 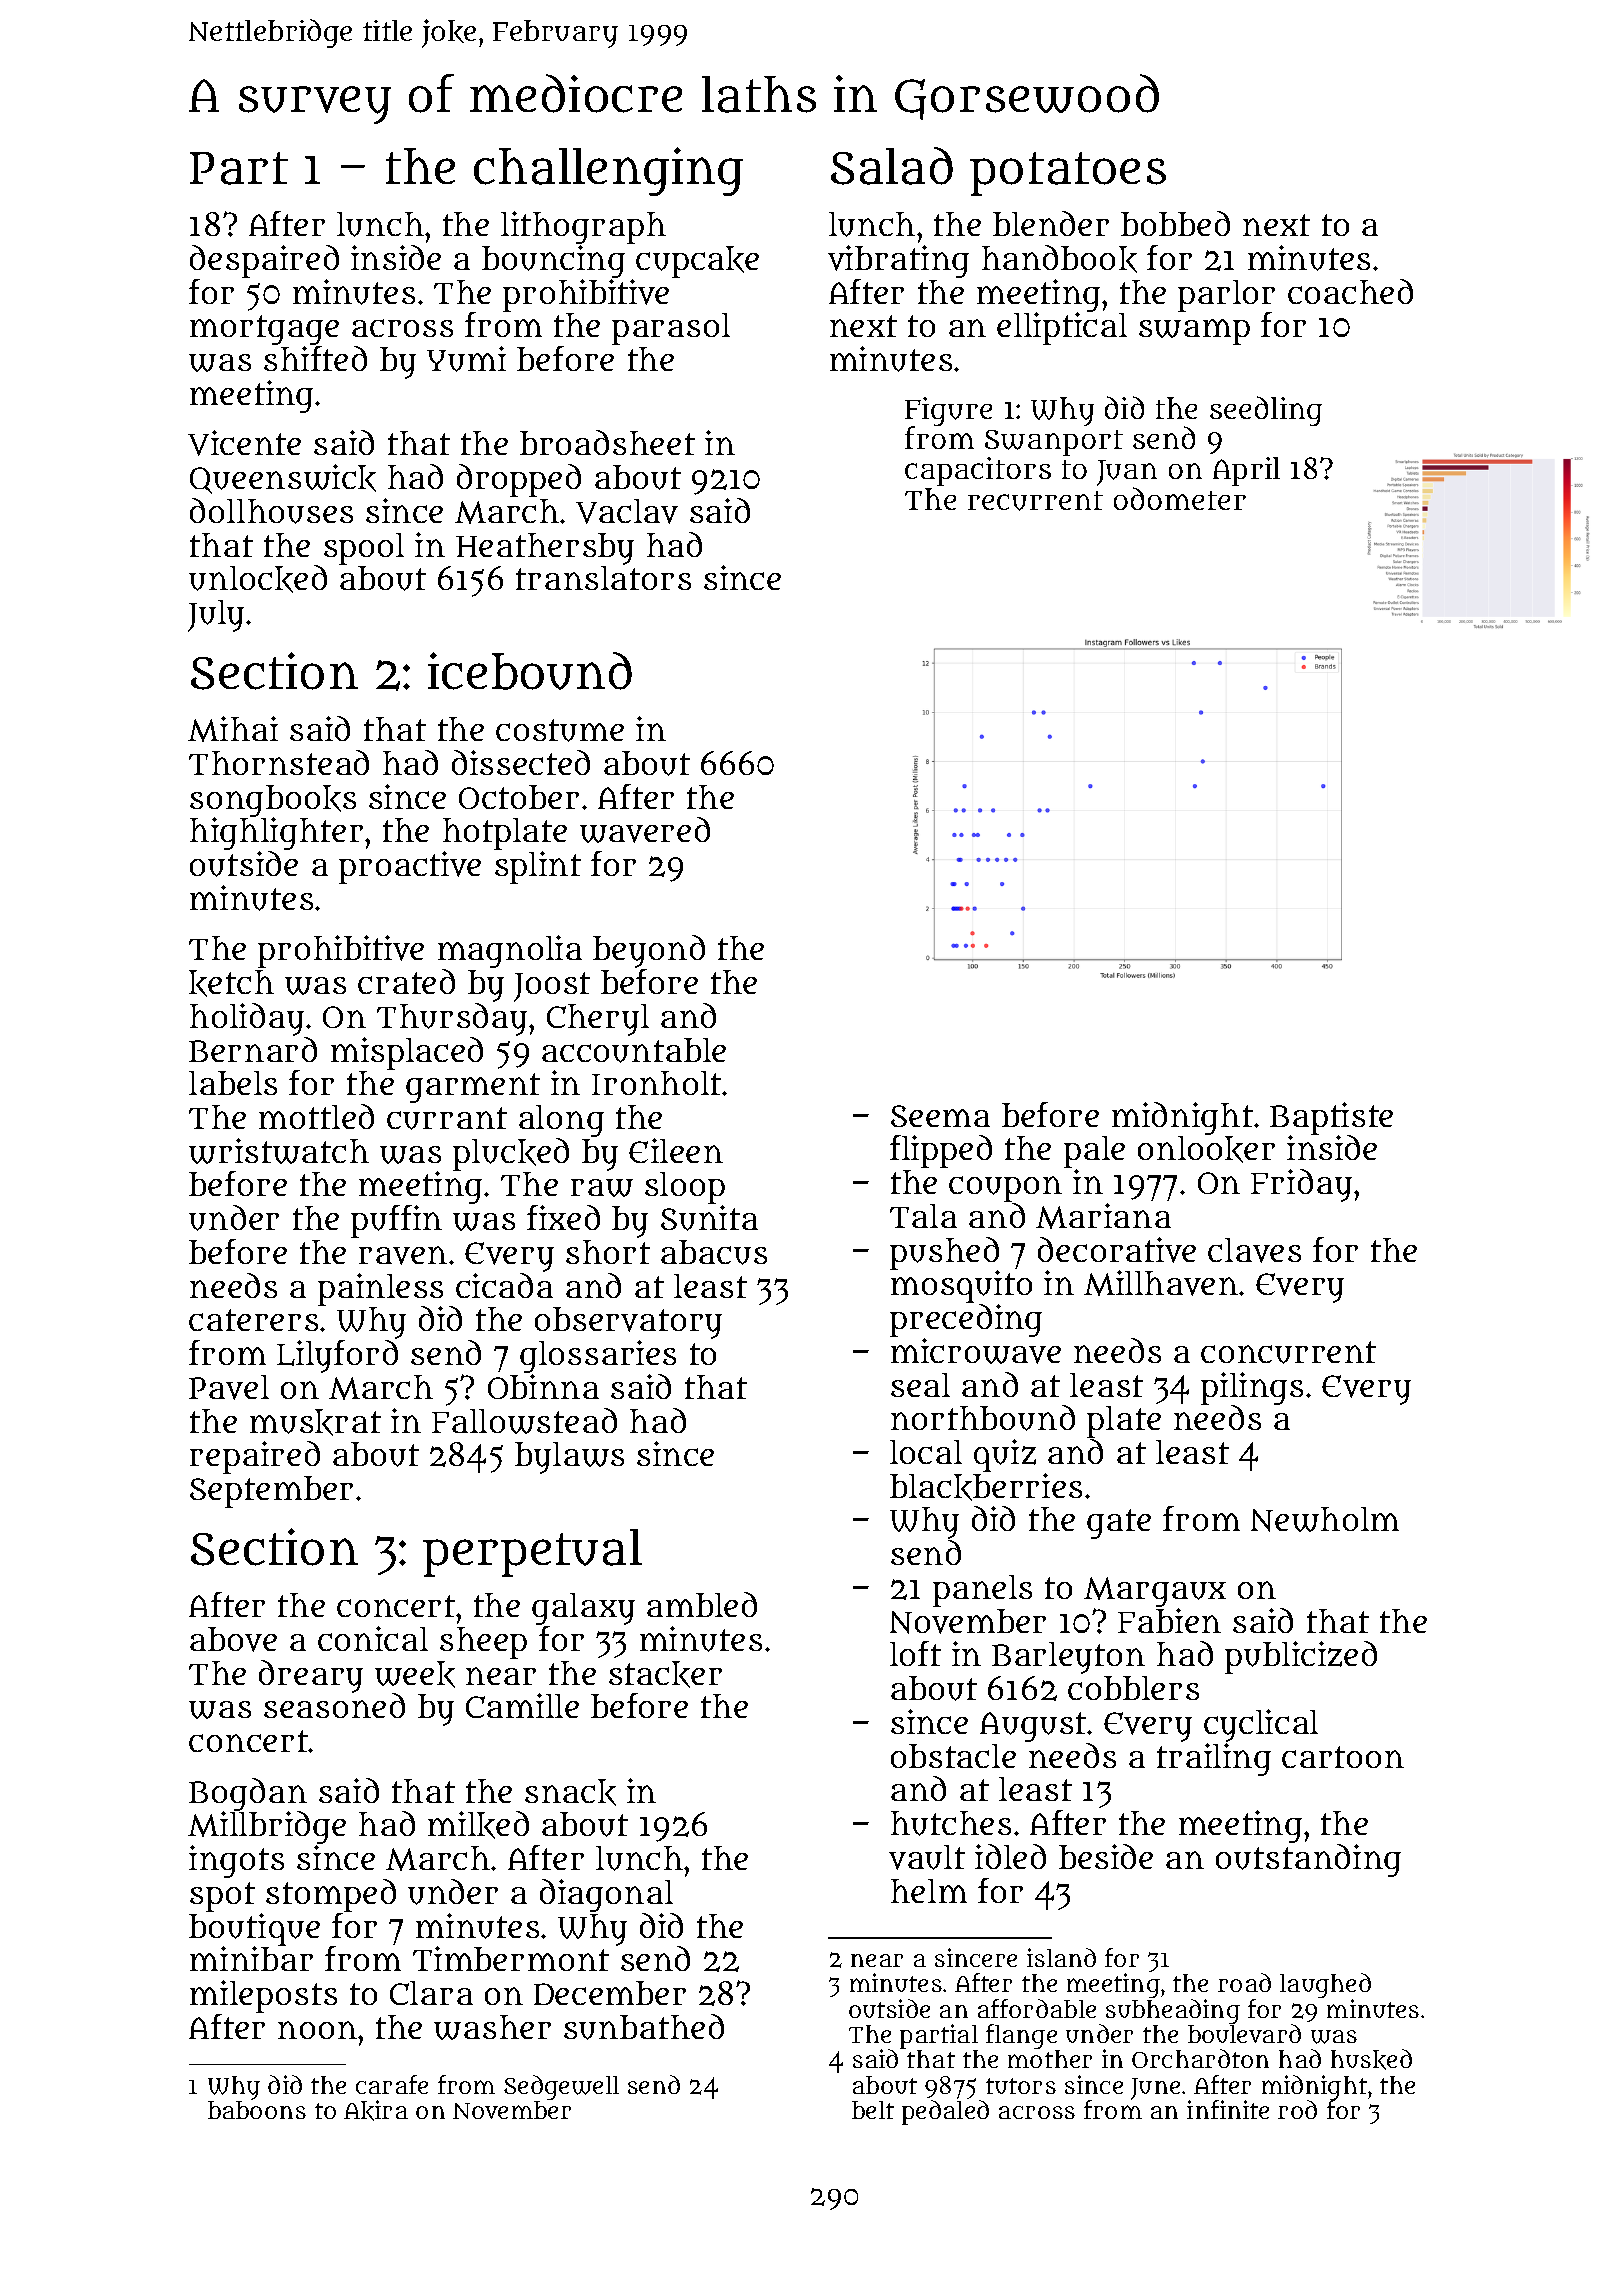 What do you see at coordinates (1068, 174) in the screenshot?
I see `potatoes` at bounding box center [1068, 174].
